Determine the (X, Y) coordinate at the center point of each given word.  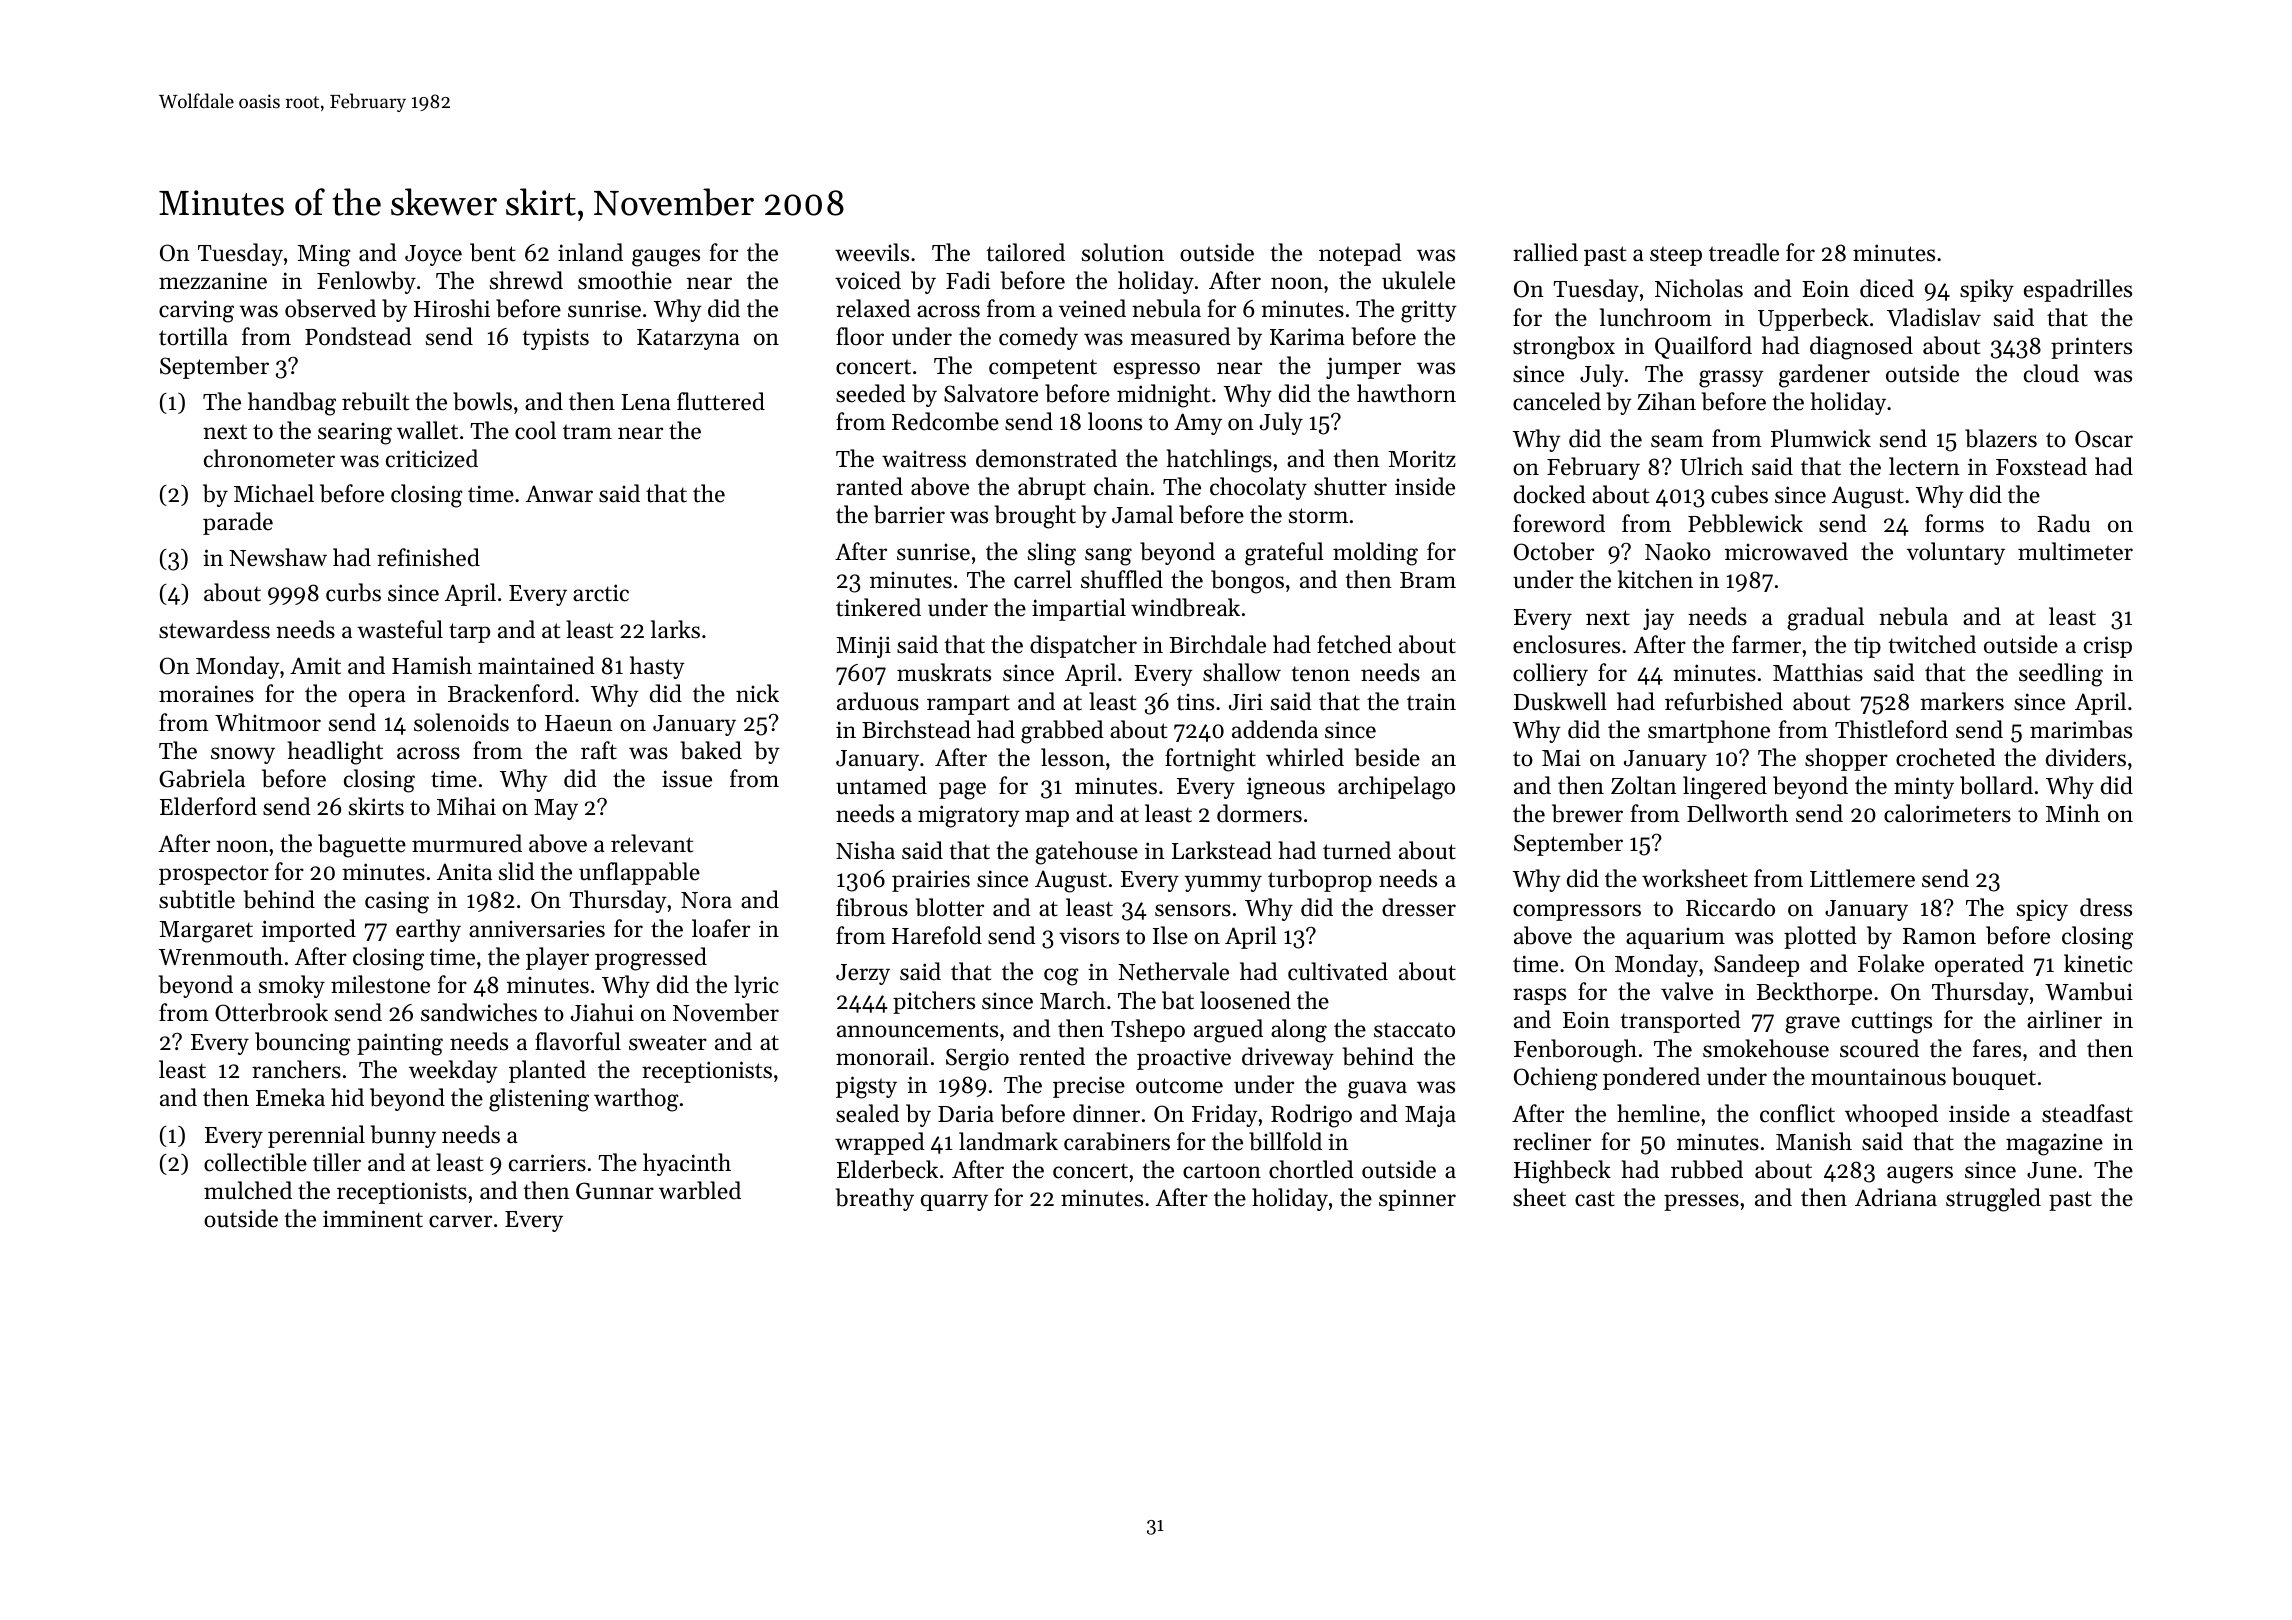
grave (1812, 1025)
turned (1357, 850)
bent (493, 252)
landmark (1008, 1141)
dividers (2086, 757)
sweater (668, 1043)
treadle (1744, 252)
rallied (1545, 252)
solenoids (461, 722)
